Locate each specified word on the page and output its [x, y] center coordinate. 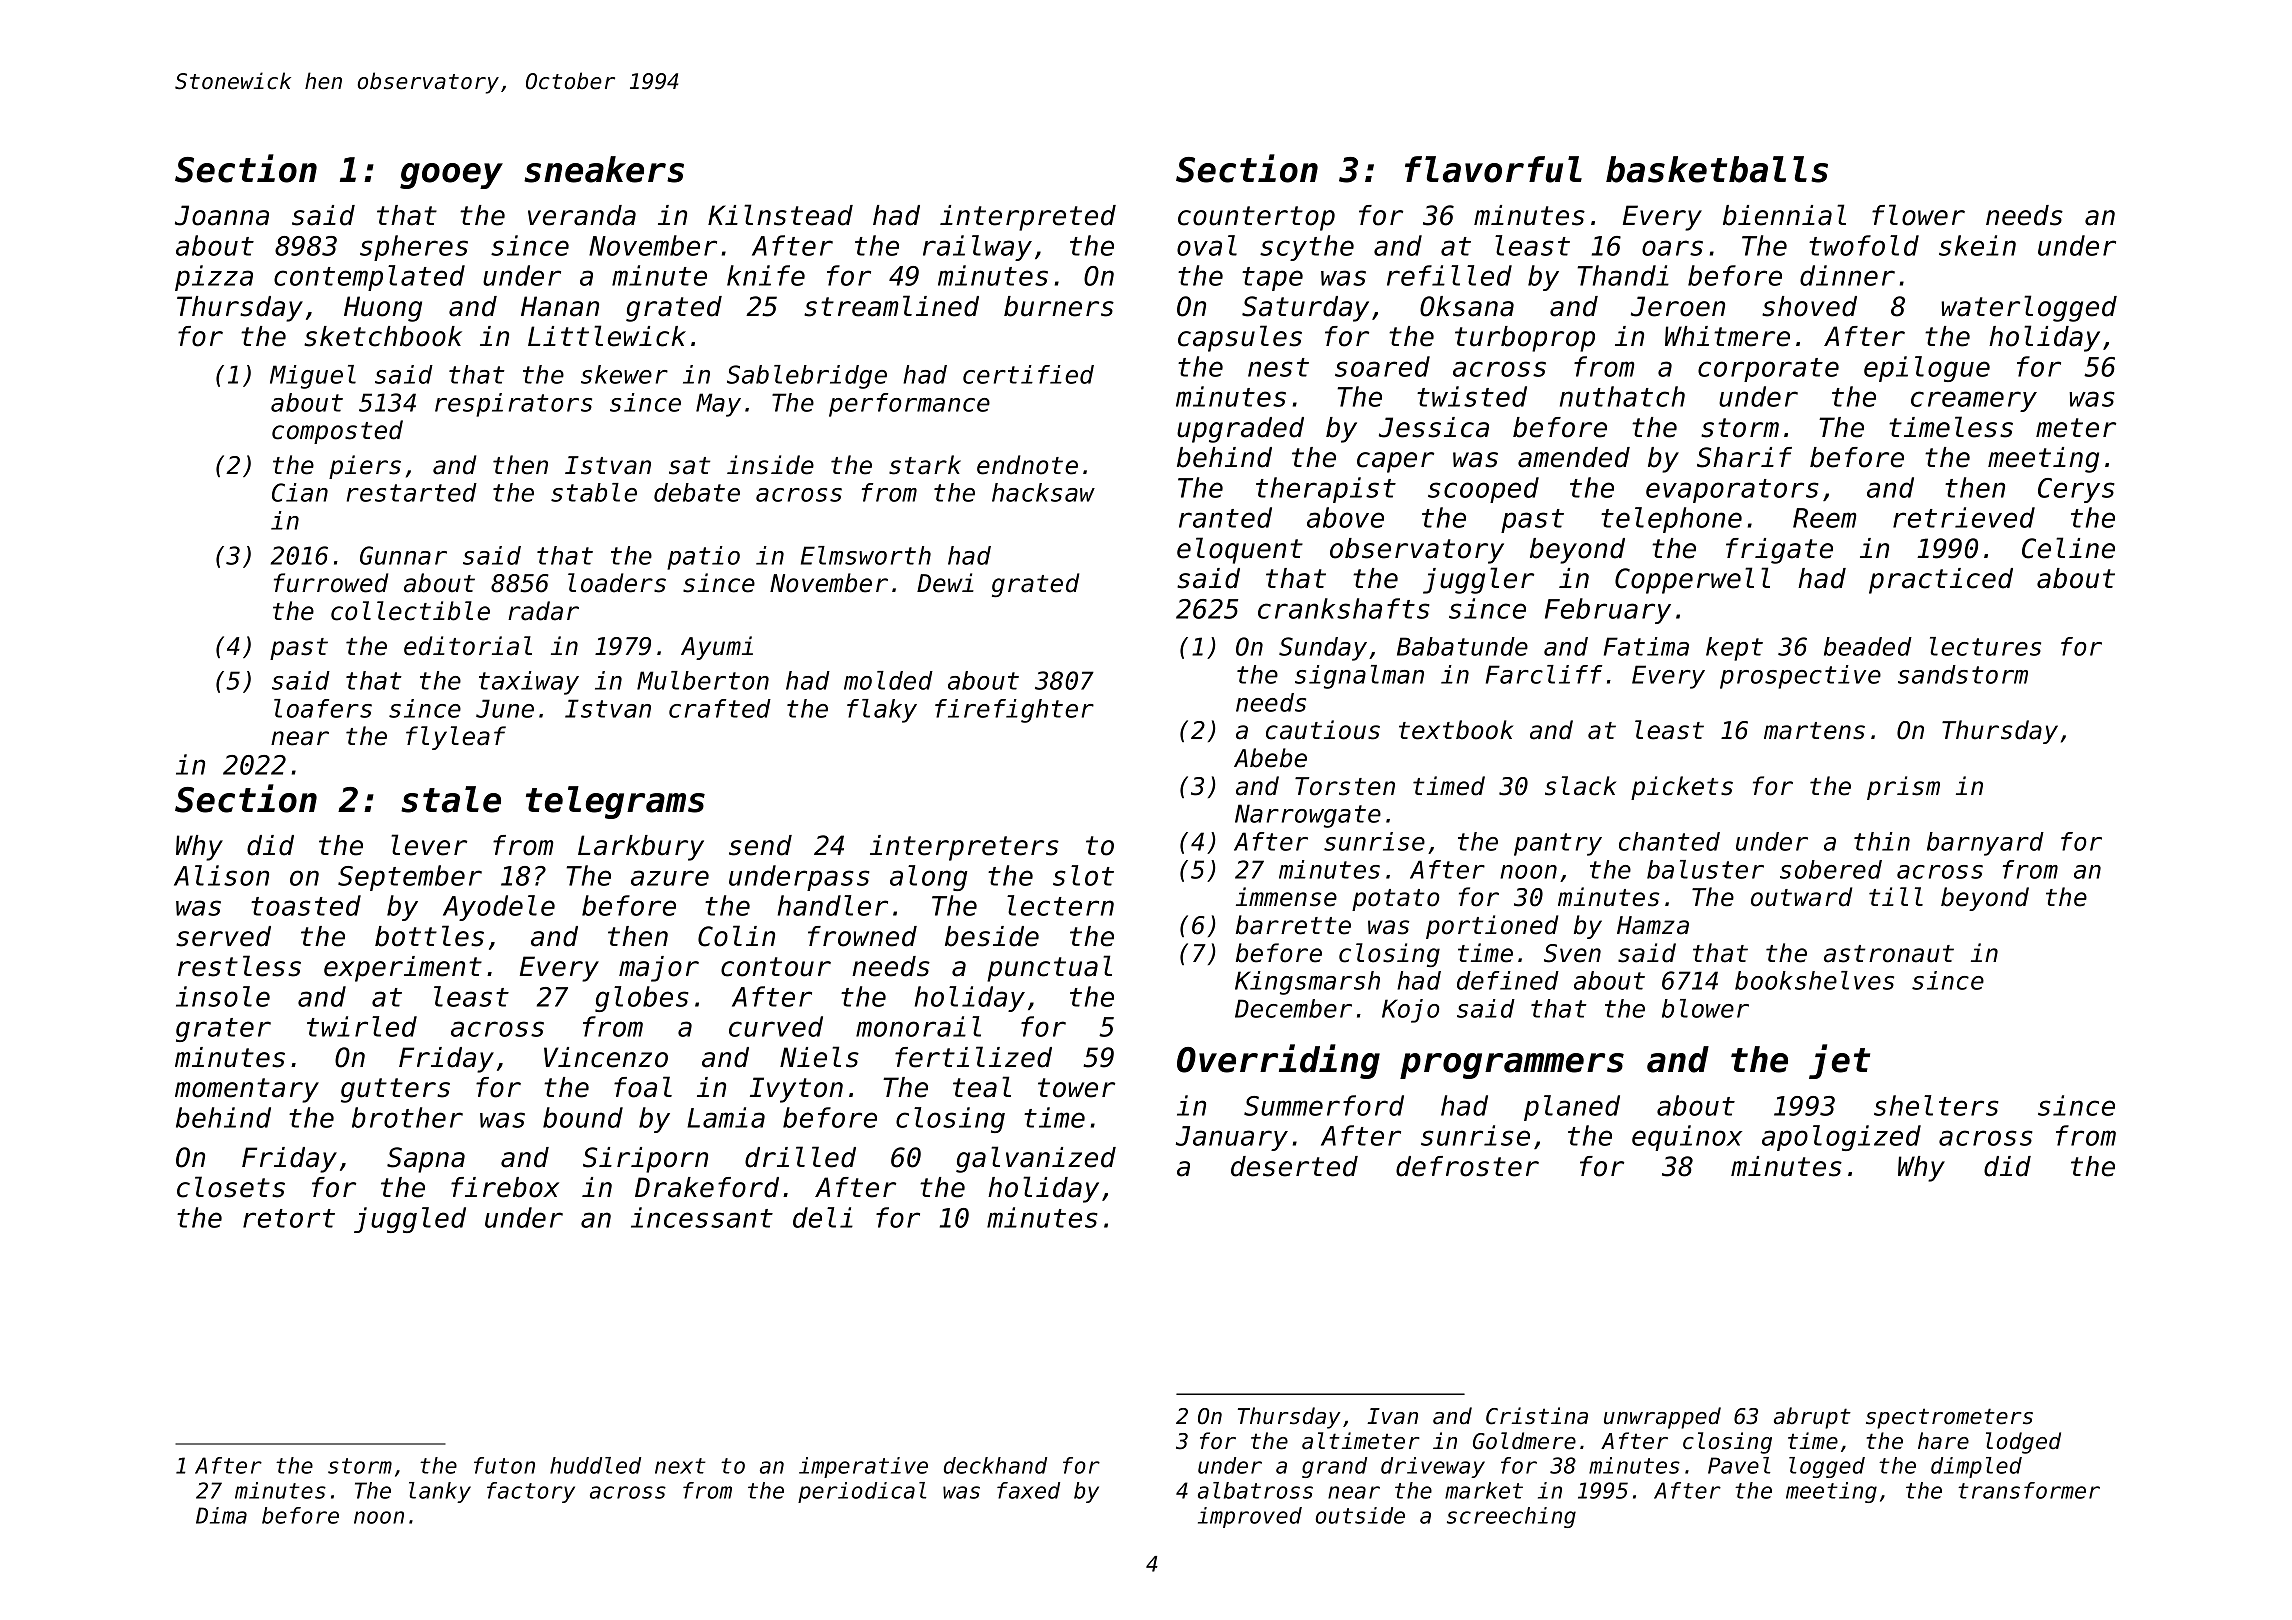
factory [531, 1492]
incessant [702, 1217]
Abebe [1270, 758]
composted [337, 432]
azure [670, 878]
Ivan [1392, 1416]
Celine [2068, 548]
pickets [1682, 788]
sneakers [604, 169]
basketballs [1717, 169]
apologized [1841, 1138]
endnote [1027, 465]
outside [1360, 1515]
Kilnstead [780, 215]
